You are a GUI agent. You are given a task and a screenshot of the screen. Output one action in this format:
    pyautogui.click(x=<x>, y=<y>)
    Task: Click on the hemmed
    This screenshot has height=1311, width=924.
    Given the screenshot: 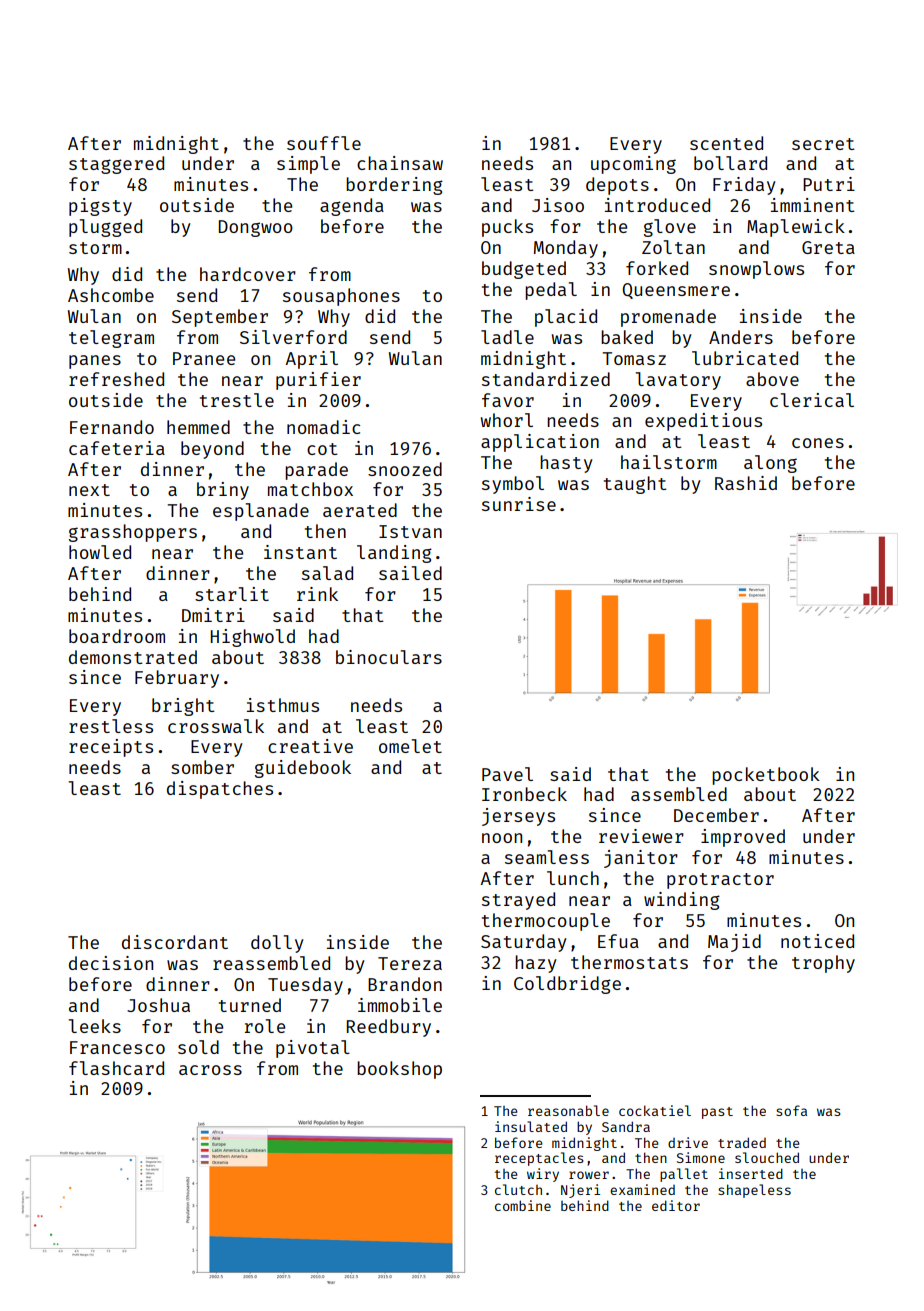 What is the action you would take?
    pyautogui.click(x=198, y=427)
